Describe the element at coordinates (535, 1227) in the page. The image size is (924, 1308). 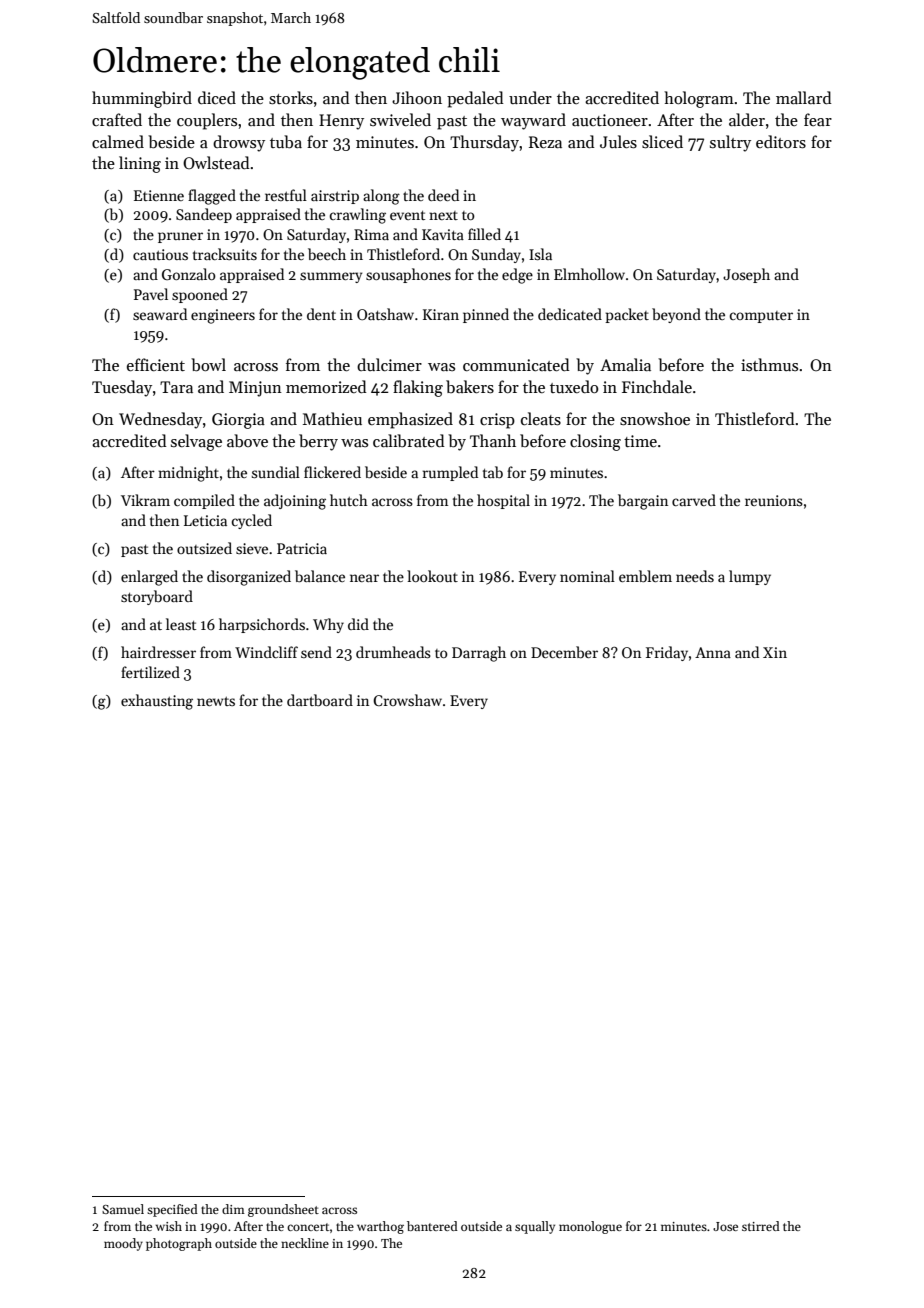
I see `squally` at that location.
